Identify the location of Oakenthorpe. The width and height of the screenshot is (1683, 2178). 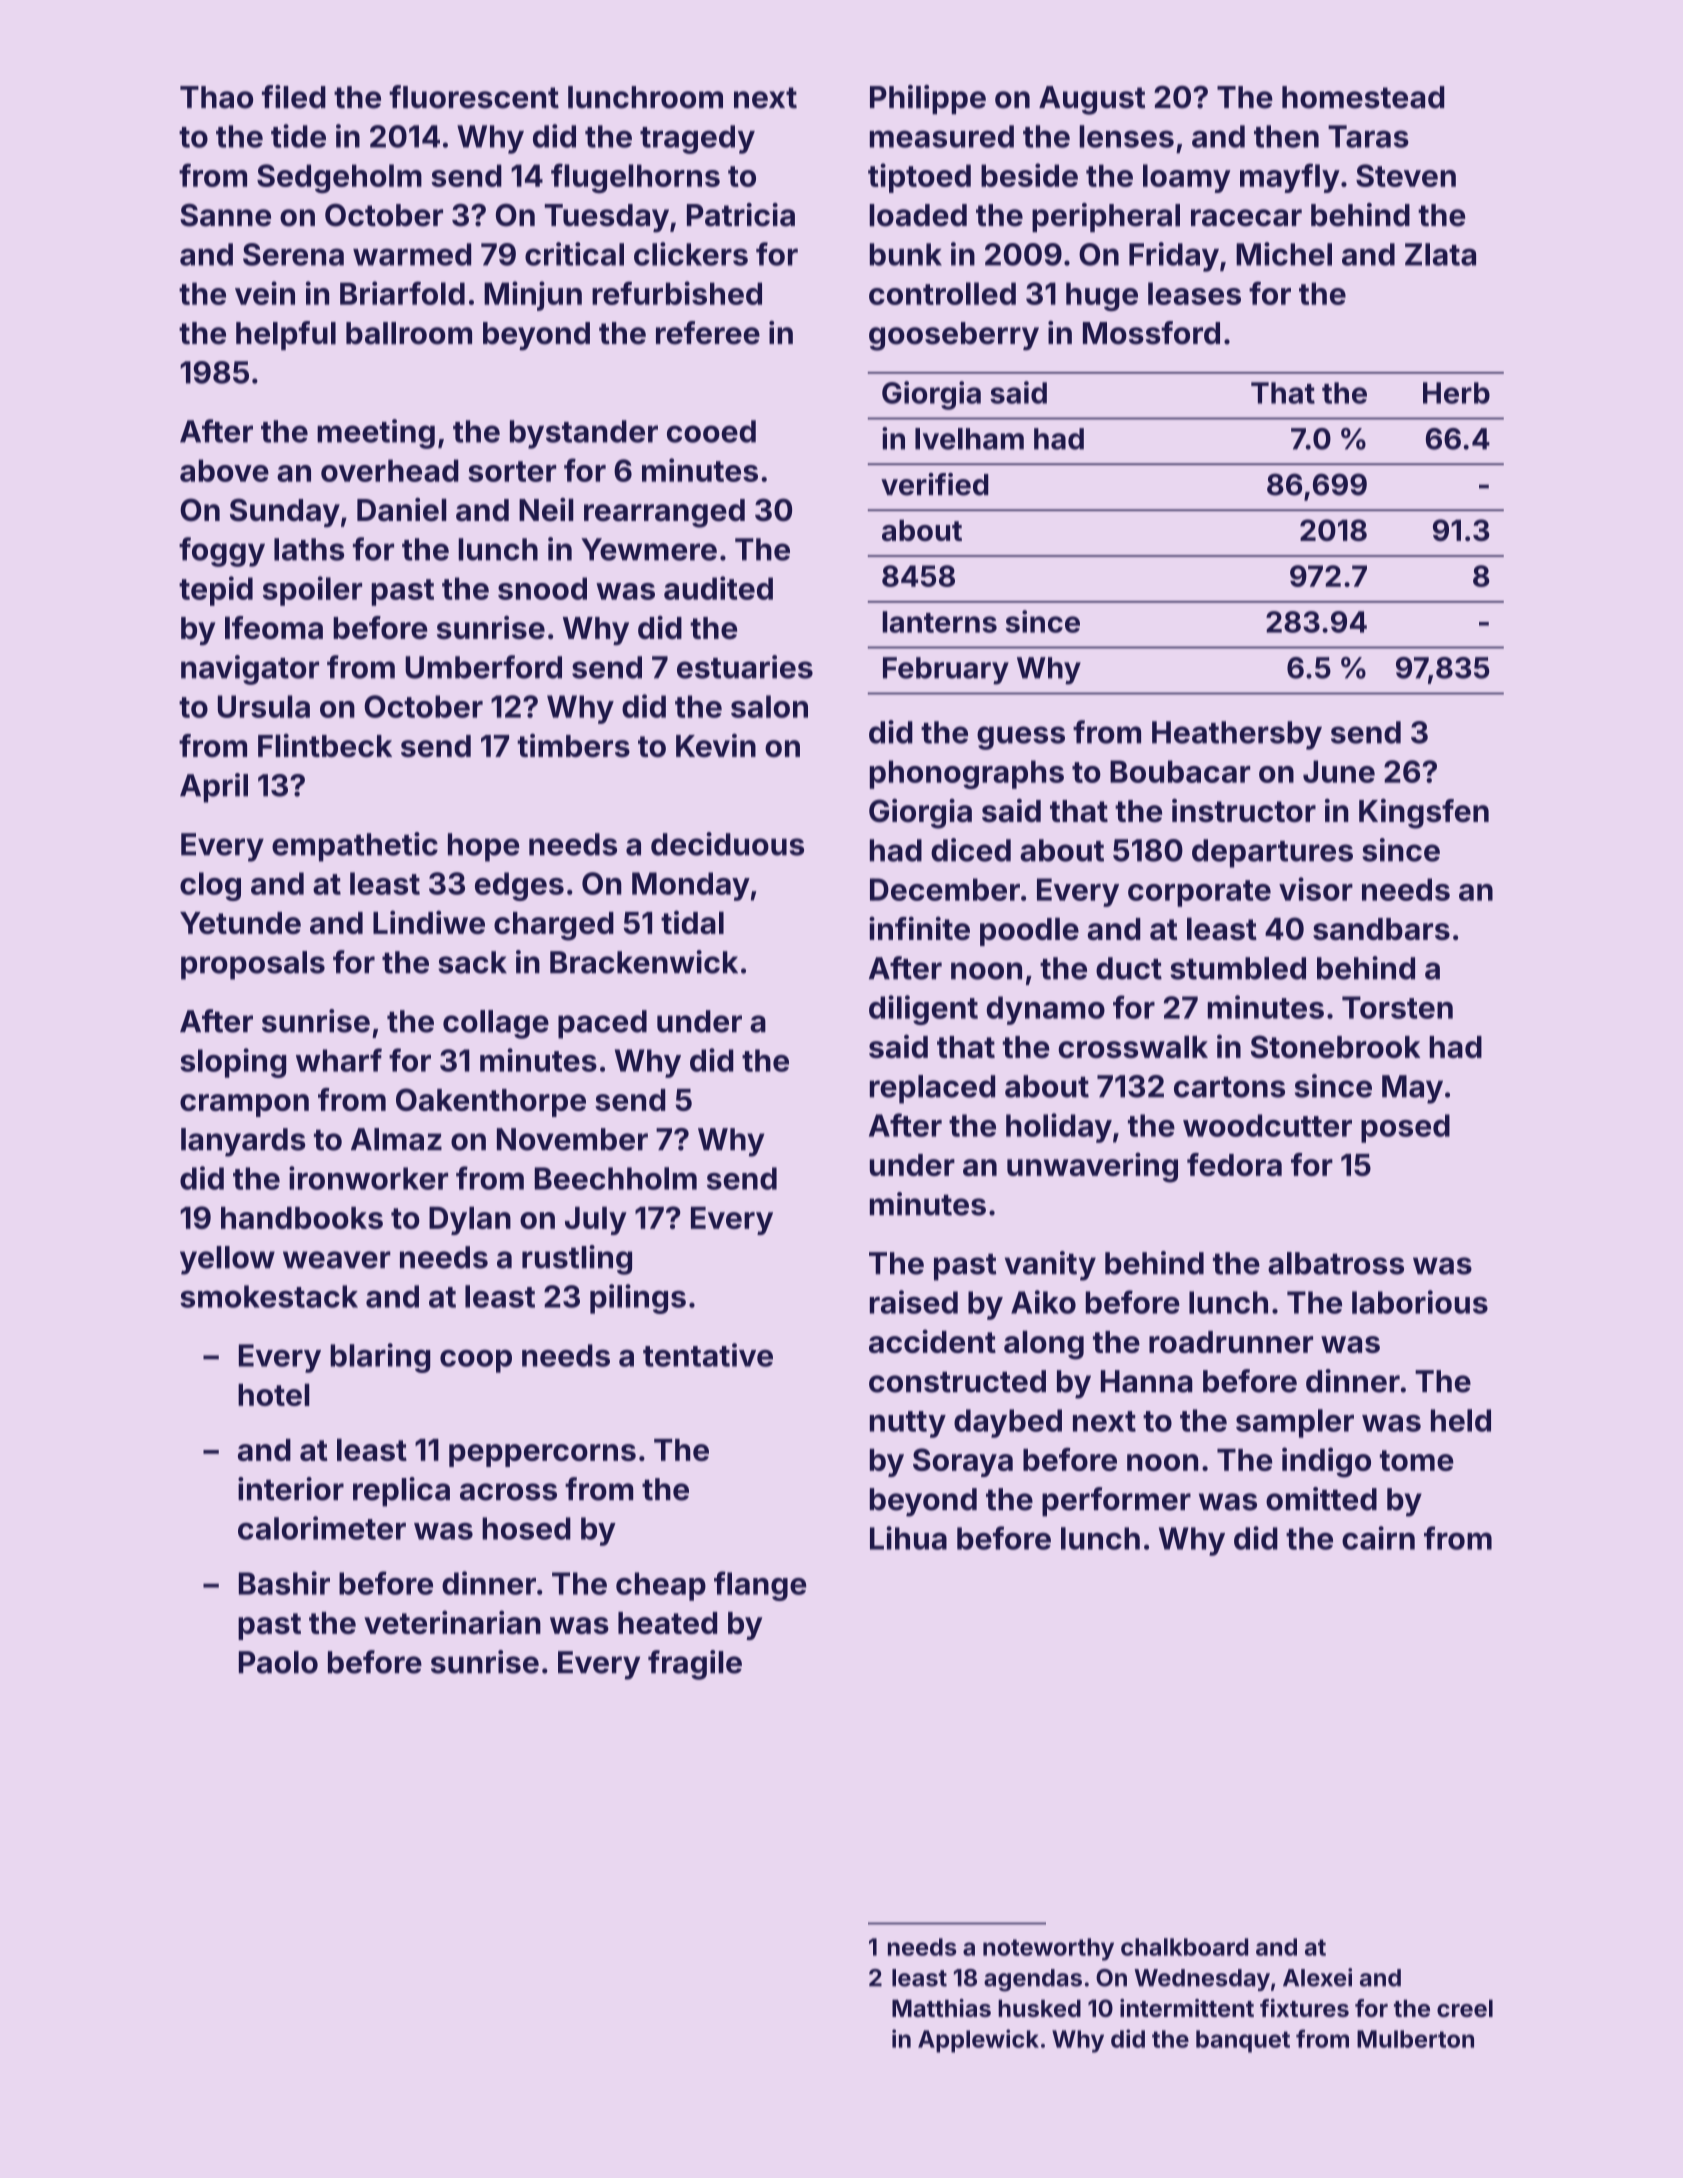
(491, 1102).
